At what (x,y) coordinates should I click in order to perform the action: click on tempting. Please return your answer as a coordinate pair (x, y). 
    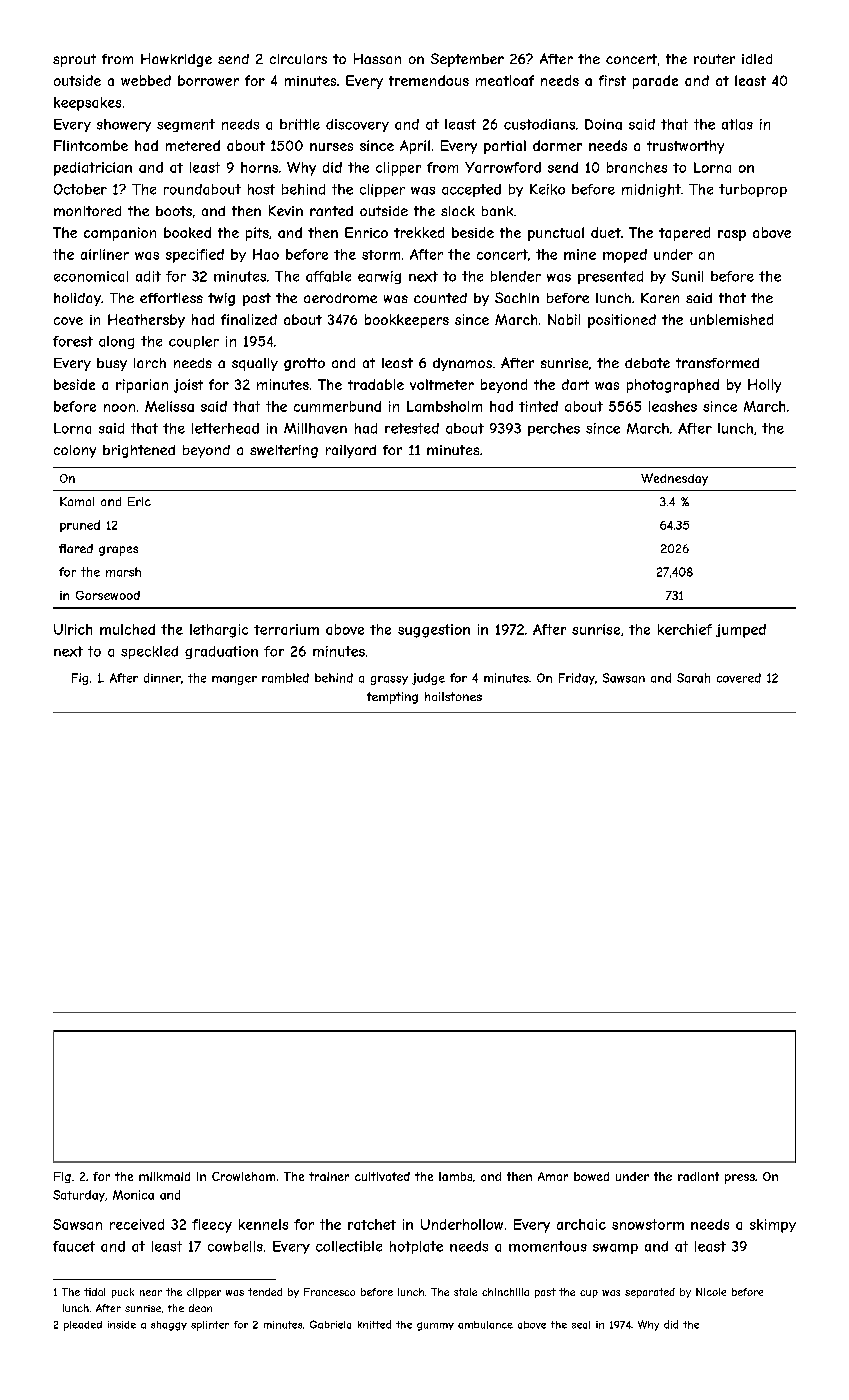
    Looking at the image, I should click on (392, 698).
